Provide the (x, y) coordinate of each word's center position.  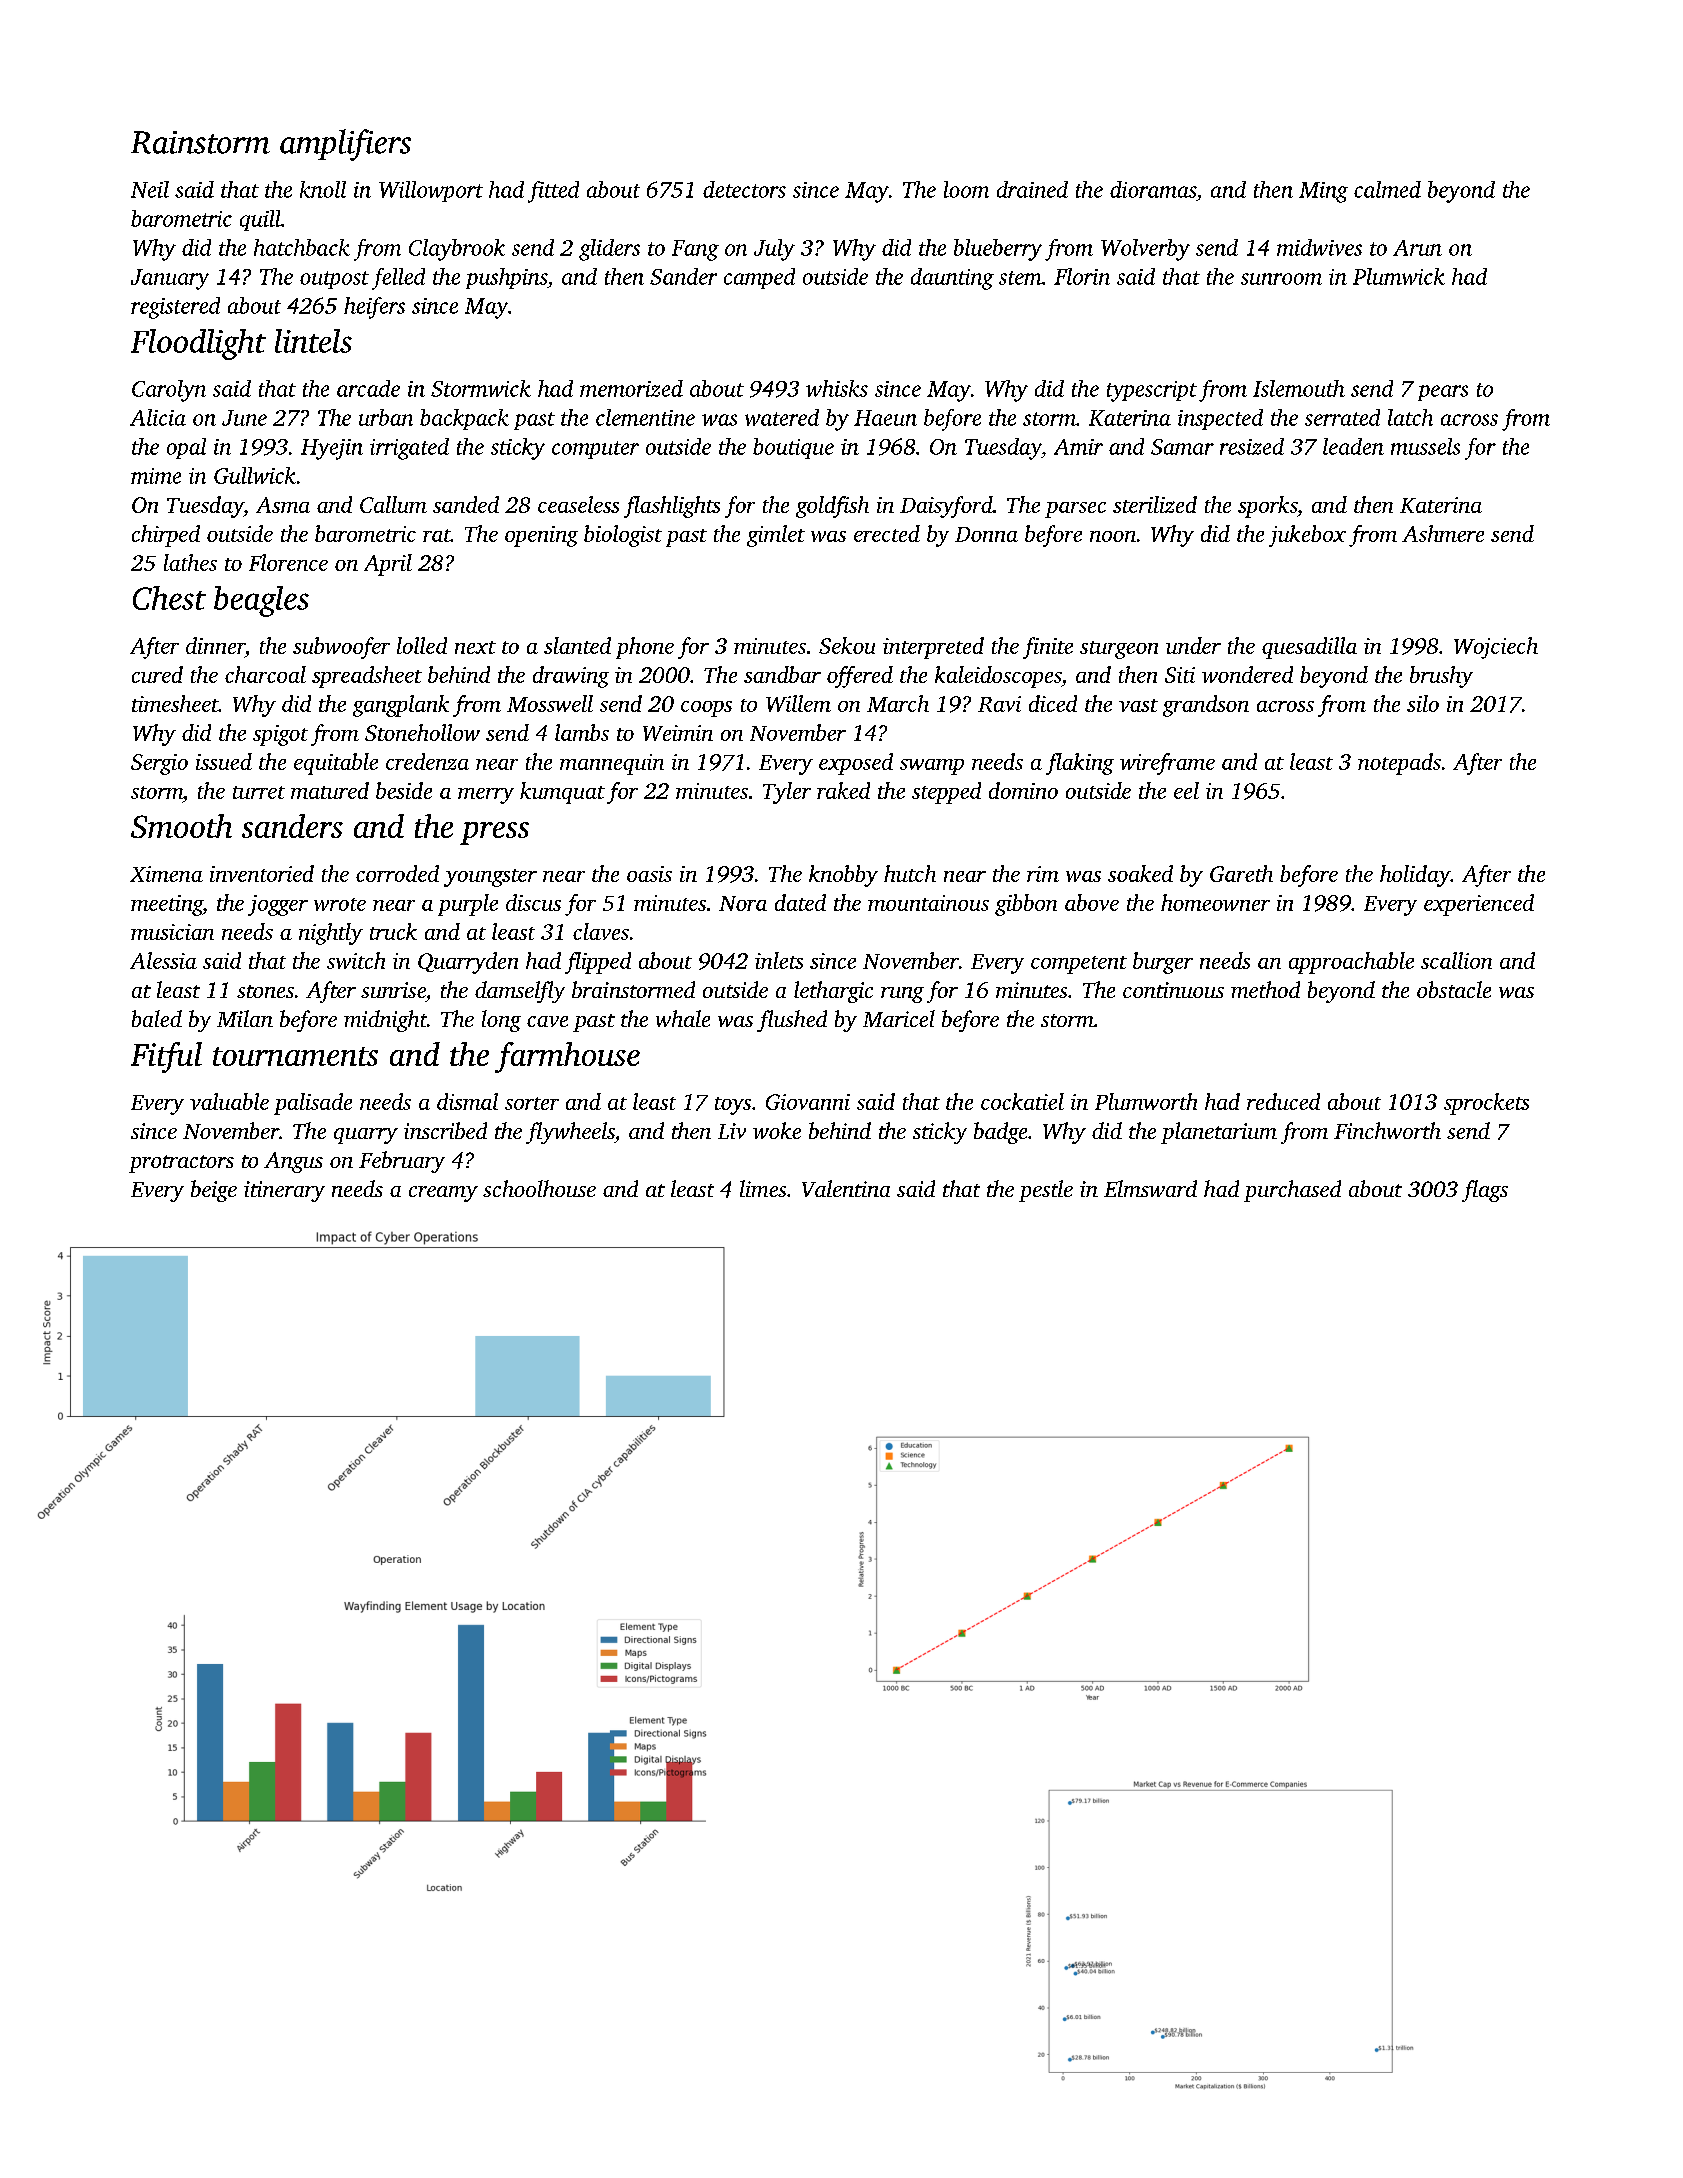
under (1193, 645)
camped (759, 278)
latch (1410, 417)
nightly (331, 934)
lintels (313, 341)
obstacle (1454, 989)
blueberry (998, 250)
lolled (422, 645)
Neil (150, 189)
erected (887, 533)
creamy (443, 1194)
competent (1079, 965)
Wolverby (1145, 250)
